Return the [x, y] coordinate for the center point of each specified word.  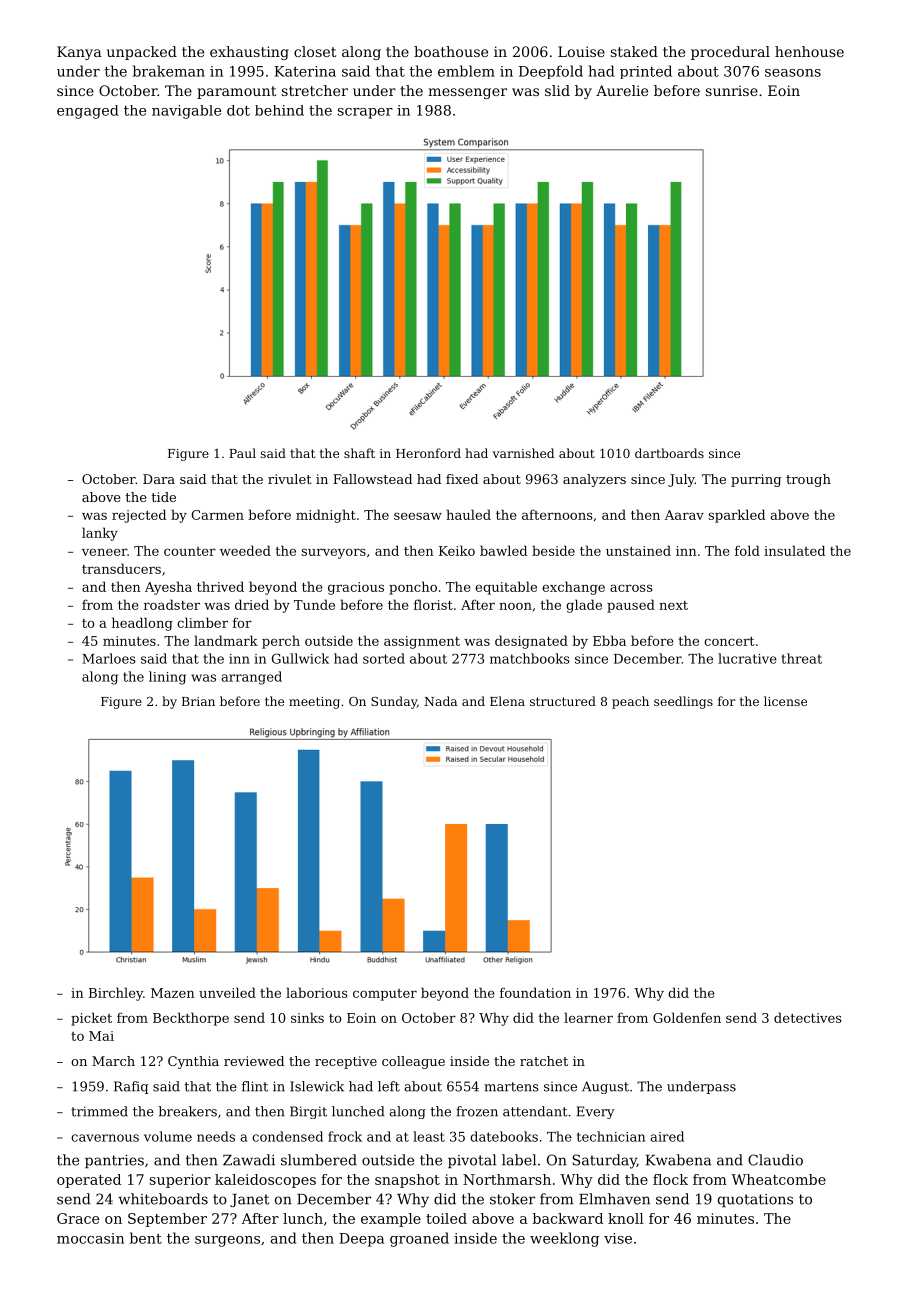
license [785, 701]
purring [756, 480]
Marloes [109, 658]
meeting [314, 703]
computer [385, 995]
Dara [159, 479]
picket [91, 1019]
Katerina [305, 71]
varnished [523, 453]
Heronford [428, 453]
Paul [242, 453]
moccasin [90, 1238]
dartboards [669, 453]
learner [588, 1017]
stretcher [315, 90]
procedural [730, 53]
